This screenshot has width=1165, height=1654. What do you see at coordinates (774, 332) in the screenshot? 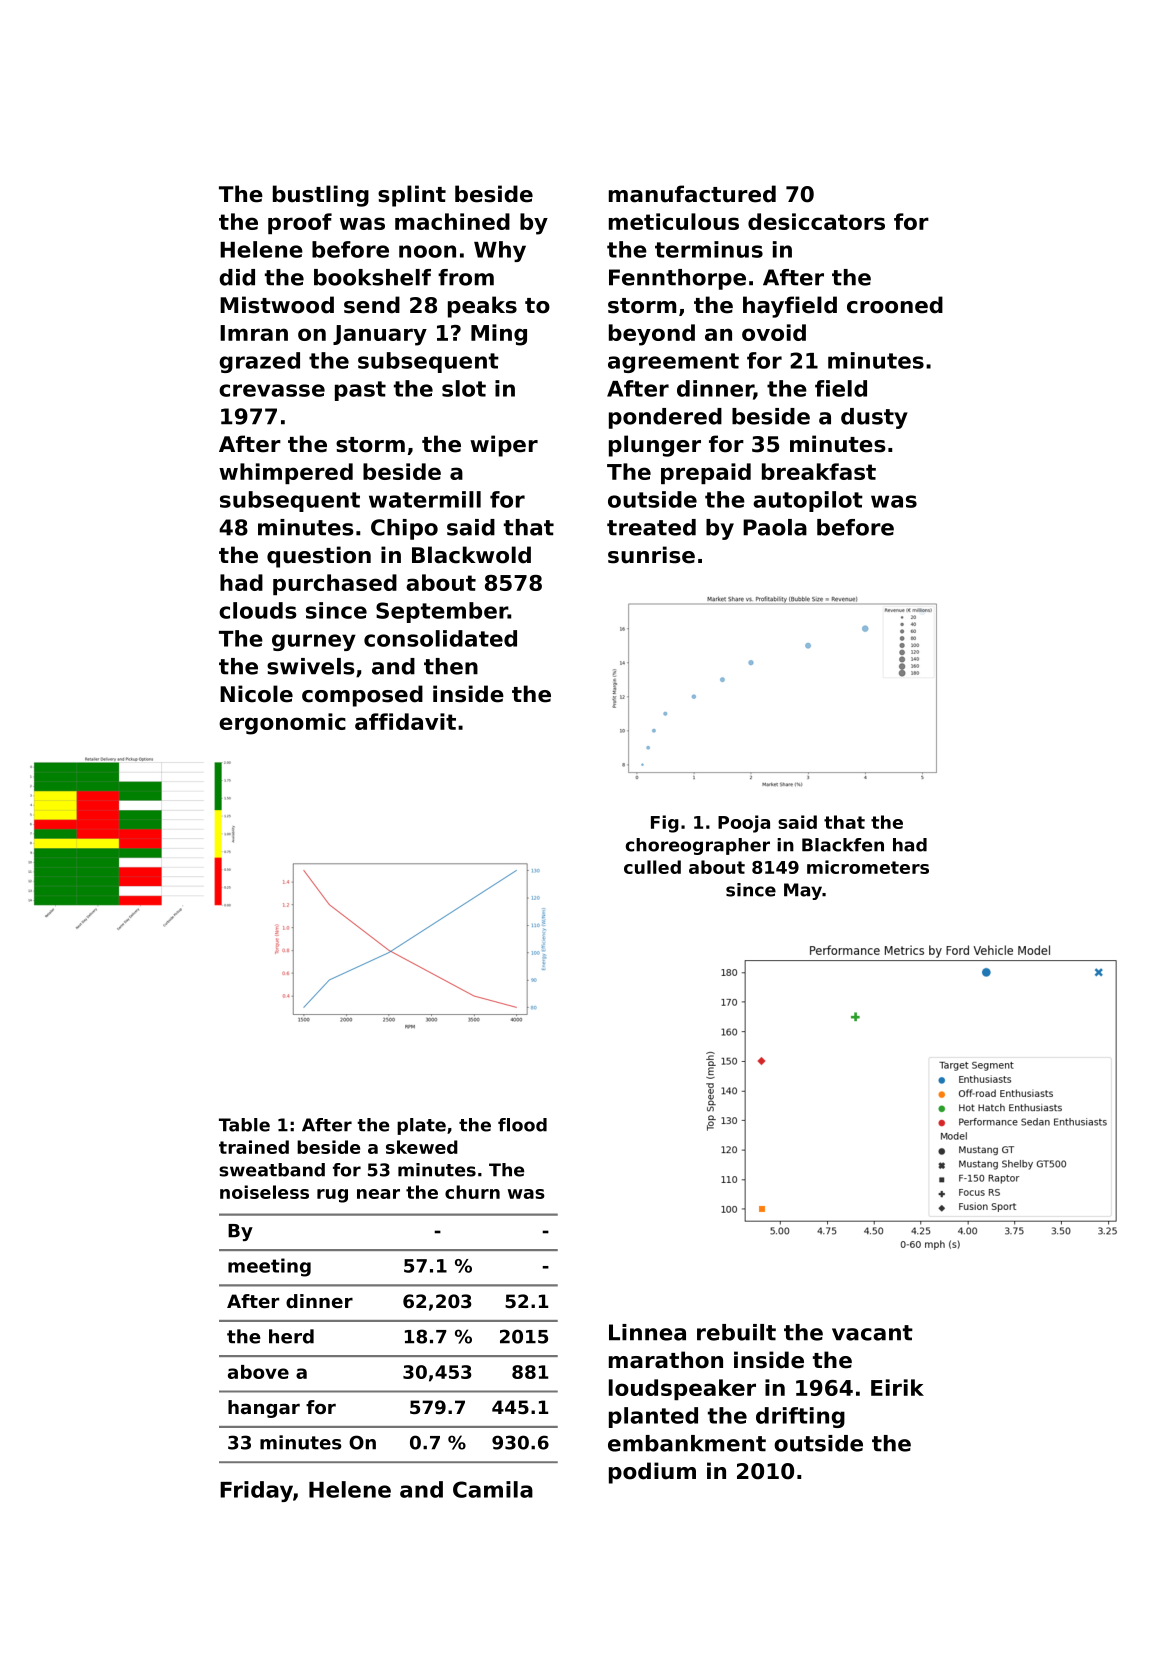
I see `ovoid` at bounding box center [774, 332].
